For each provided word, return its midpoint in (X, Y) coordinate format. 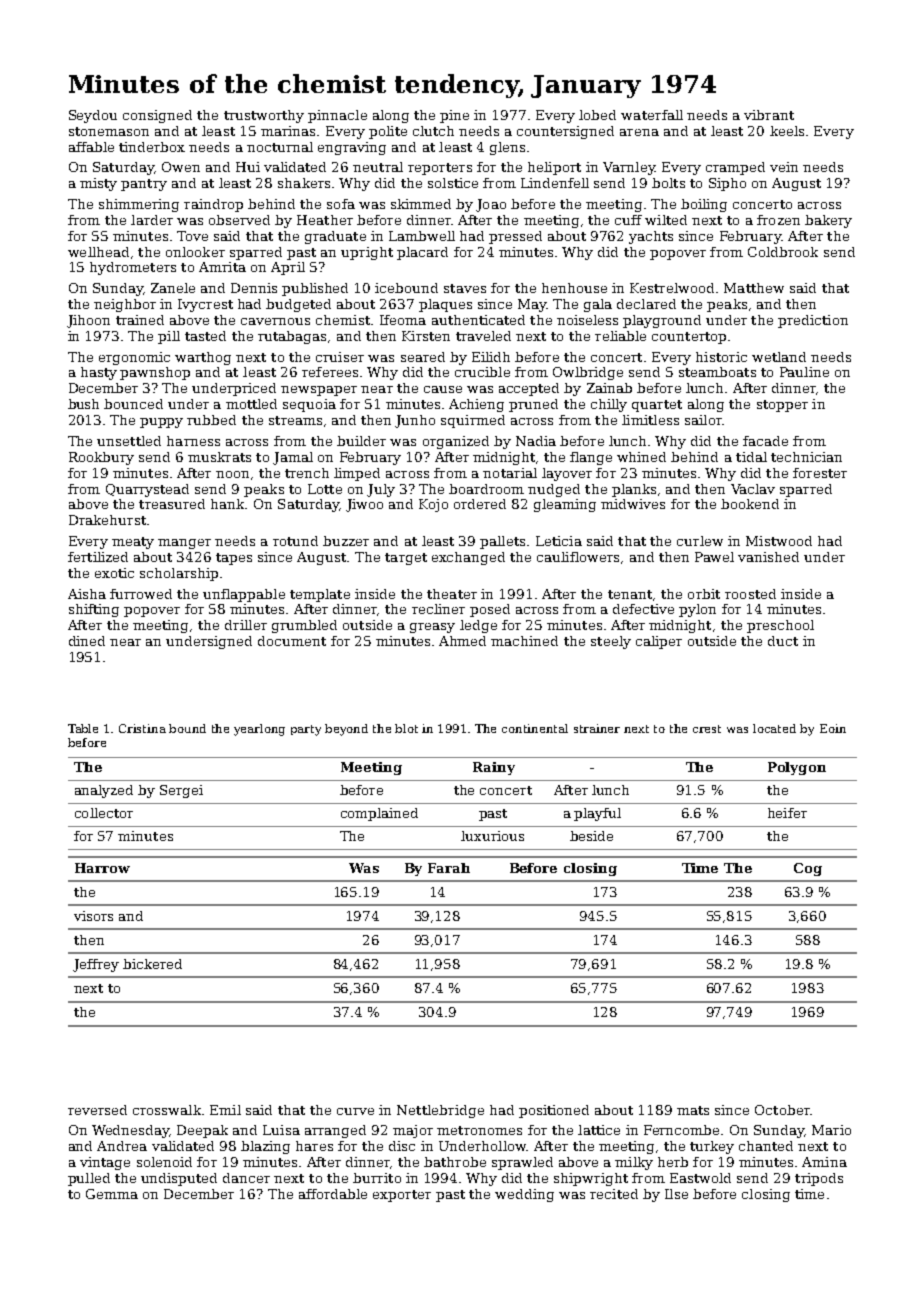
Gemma (112, 1194)
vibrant (769, 115)
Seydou (93, 116)
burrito (377, 1178)
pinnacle (337, 116)
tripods (819, 1179)
